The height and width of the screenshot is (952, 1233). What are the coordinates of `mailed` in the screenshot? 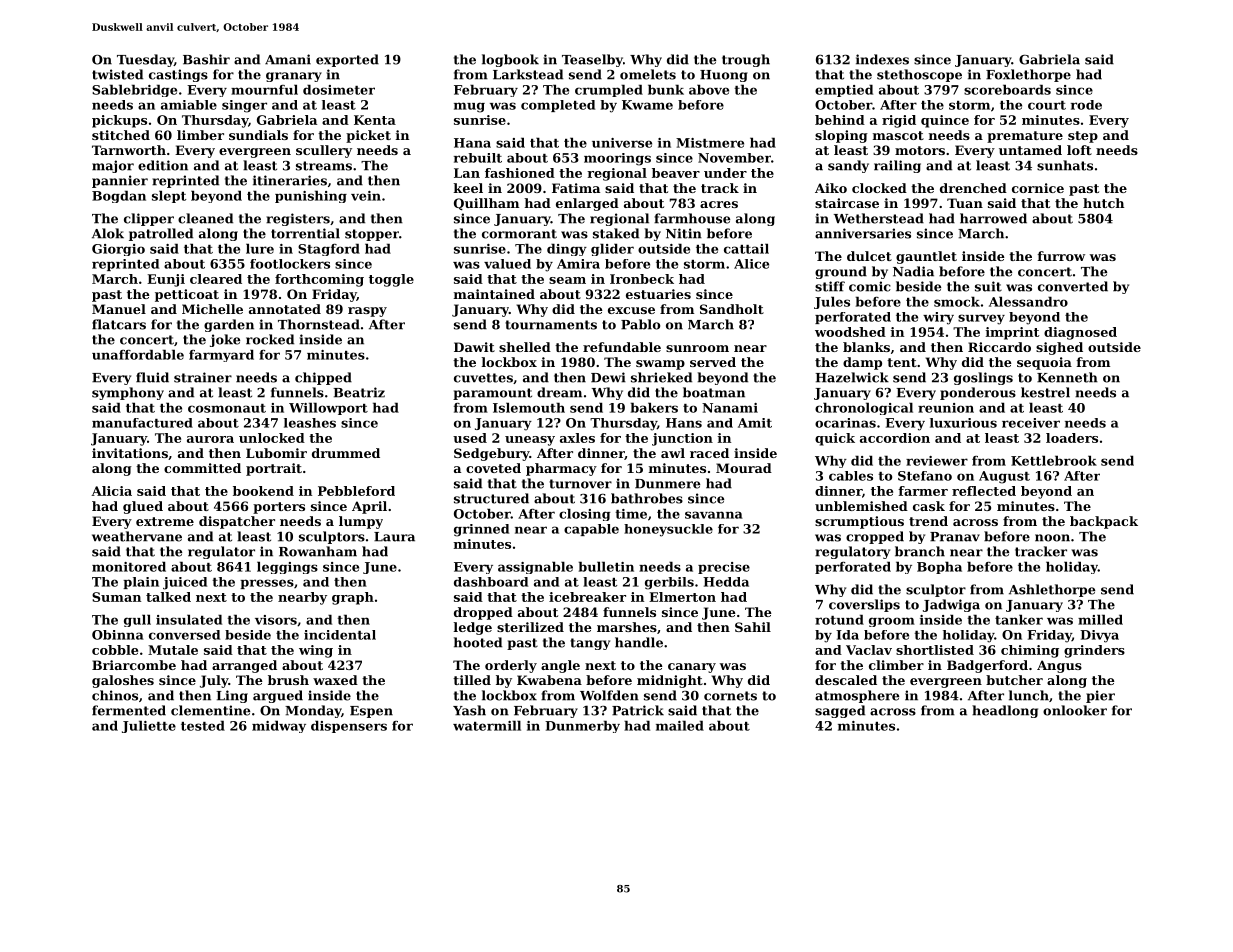 It's located at (680, 725).
